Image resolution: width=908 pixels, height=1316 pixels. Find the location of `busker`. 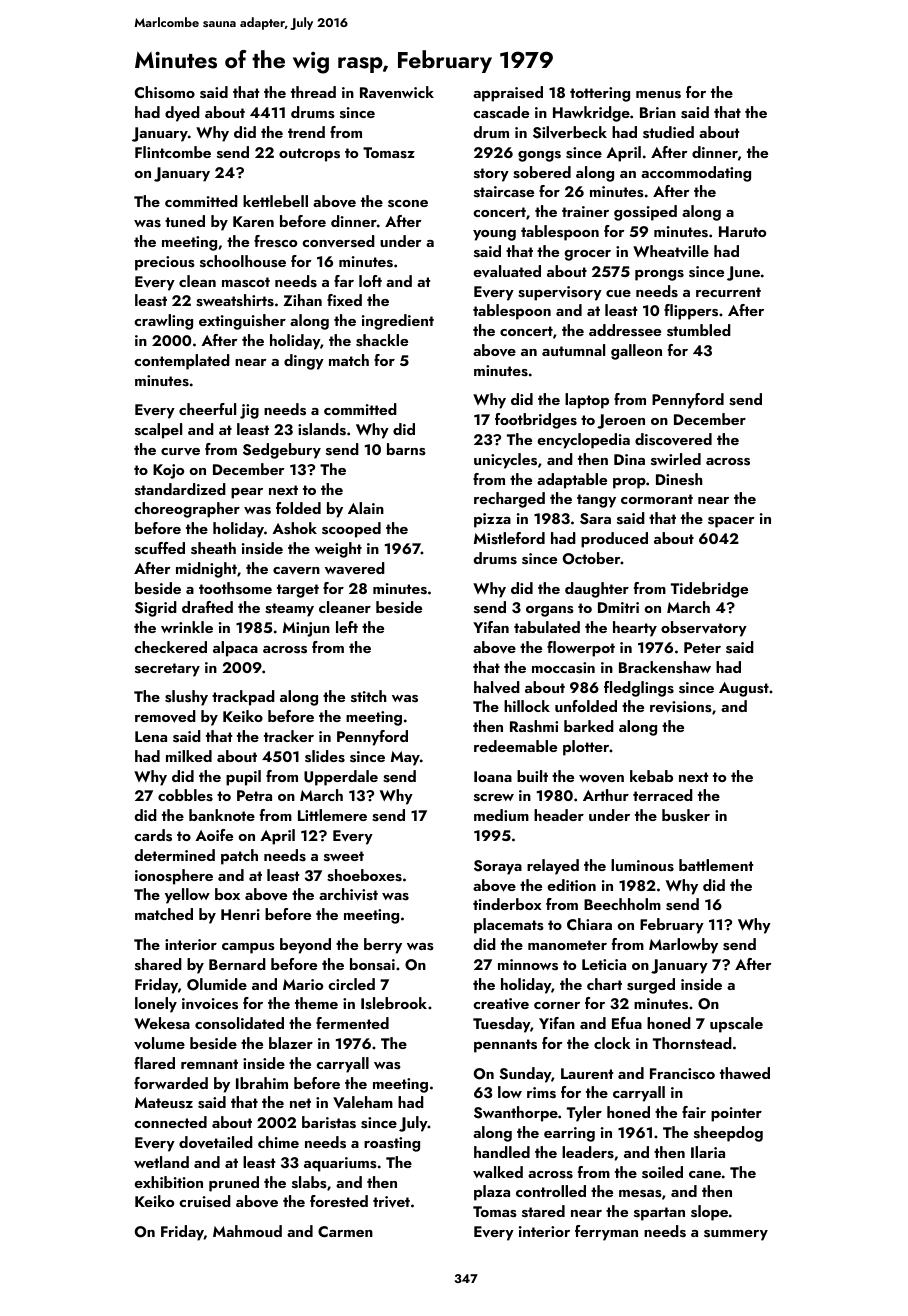

busker is located at coordinates (686, 815).
